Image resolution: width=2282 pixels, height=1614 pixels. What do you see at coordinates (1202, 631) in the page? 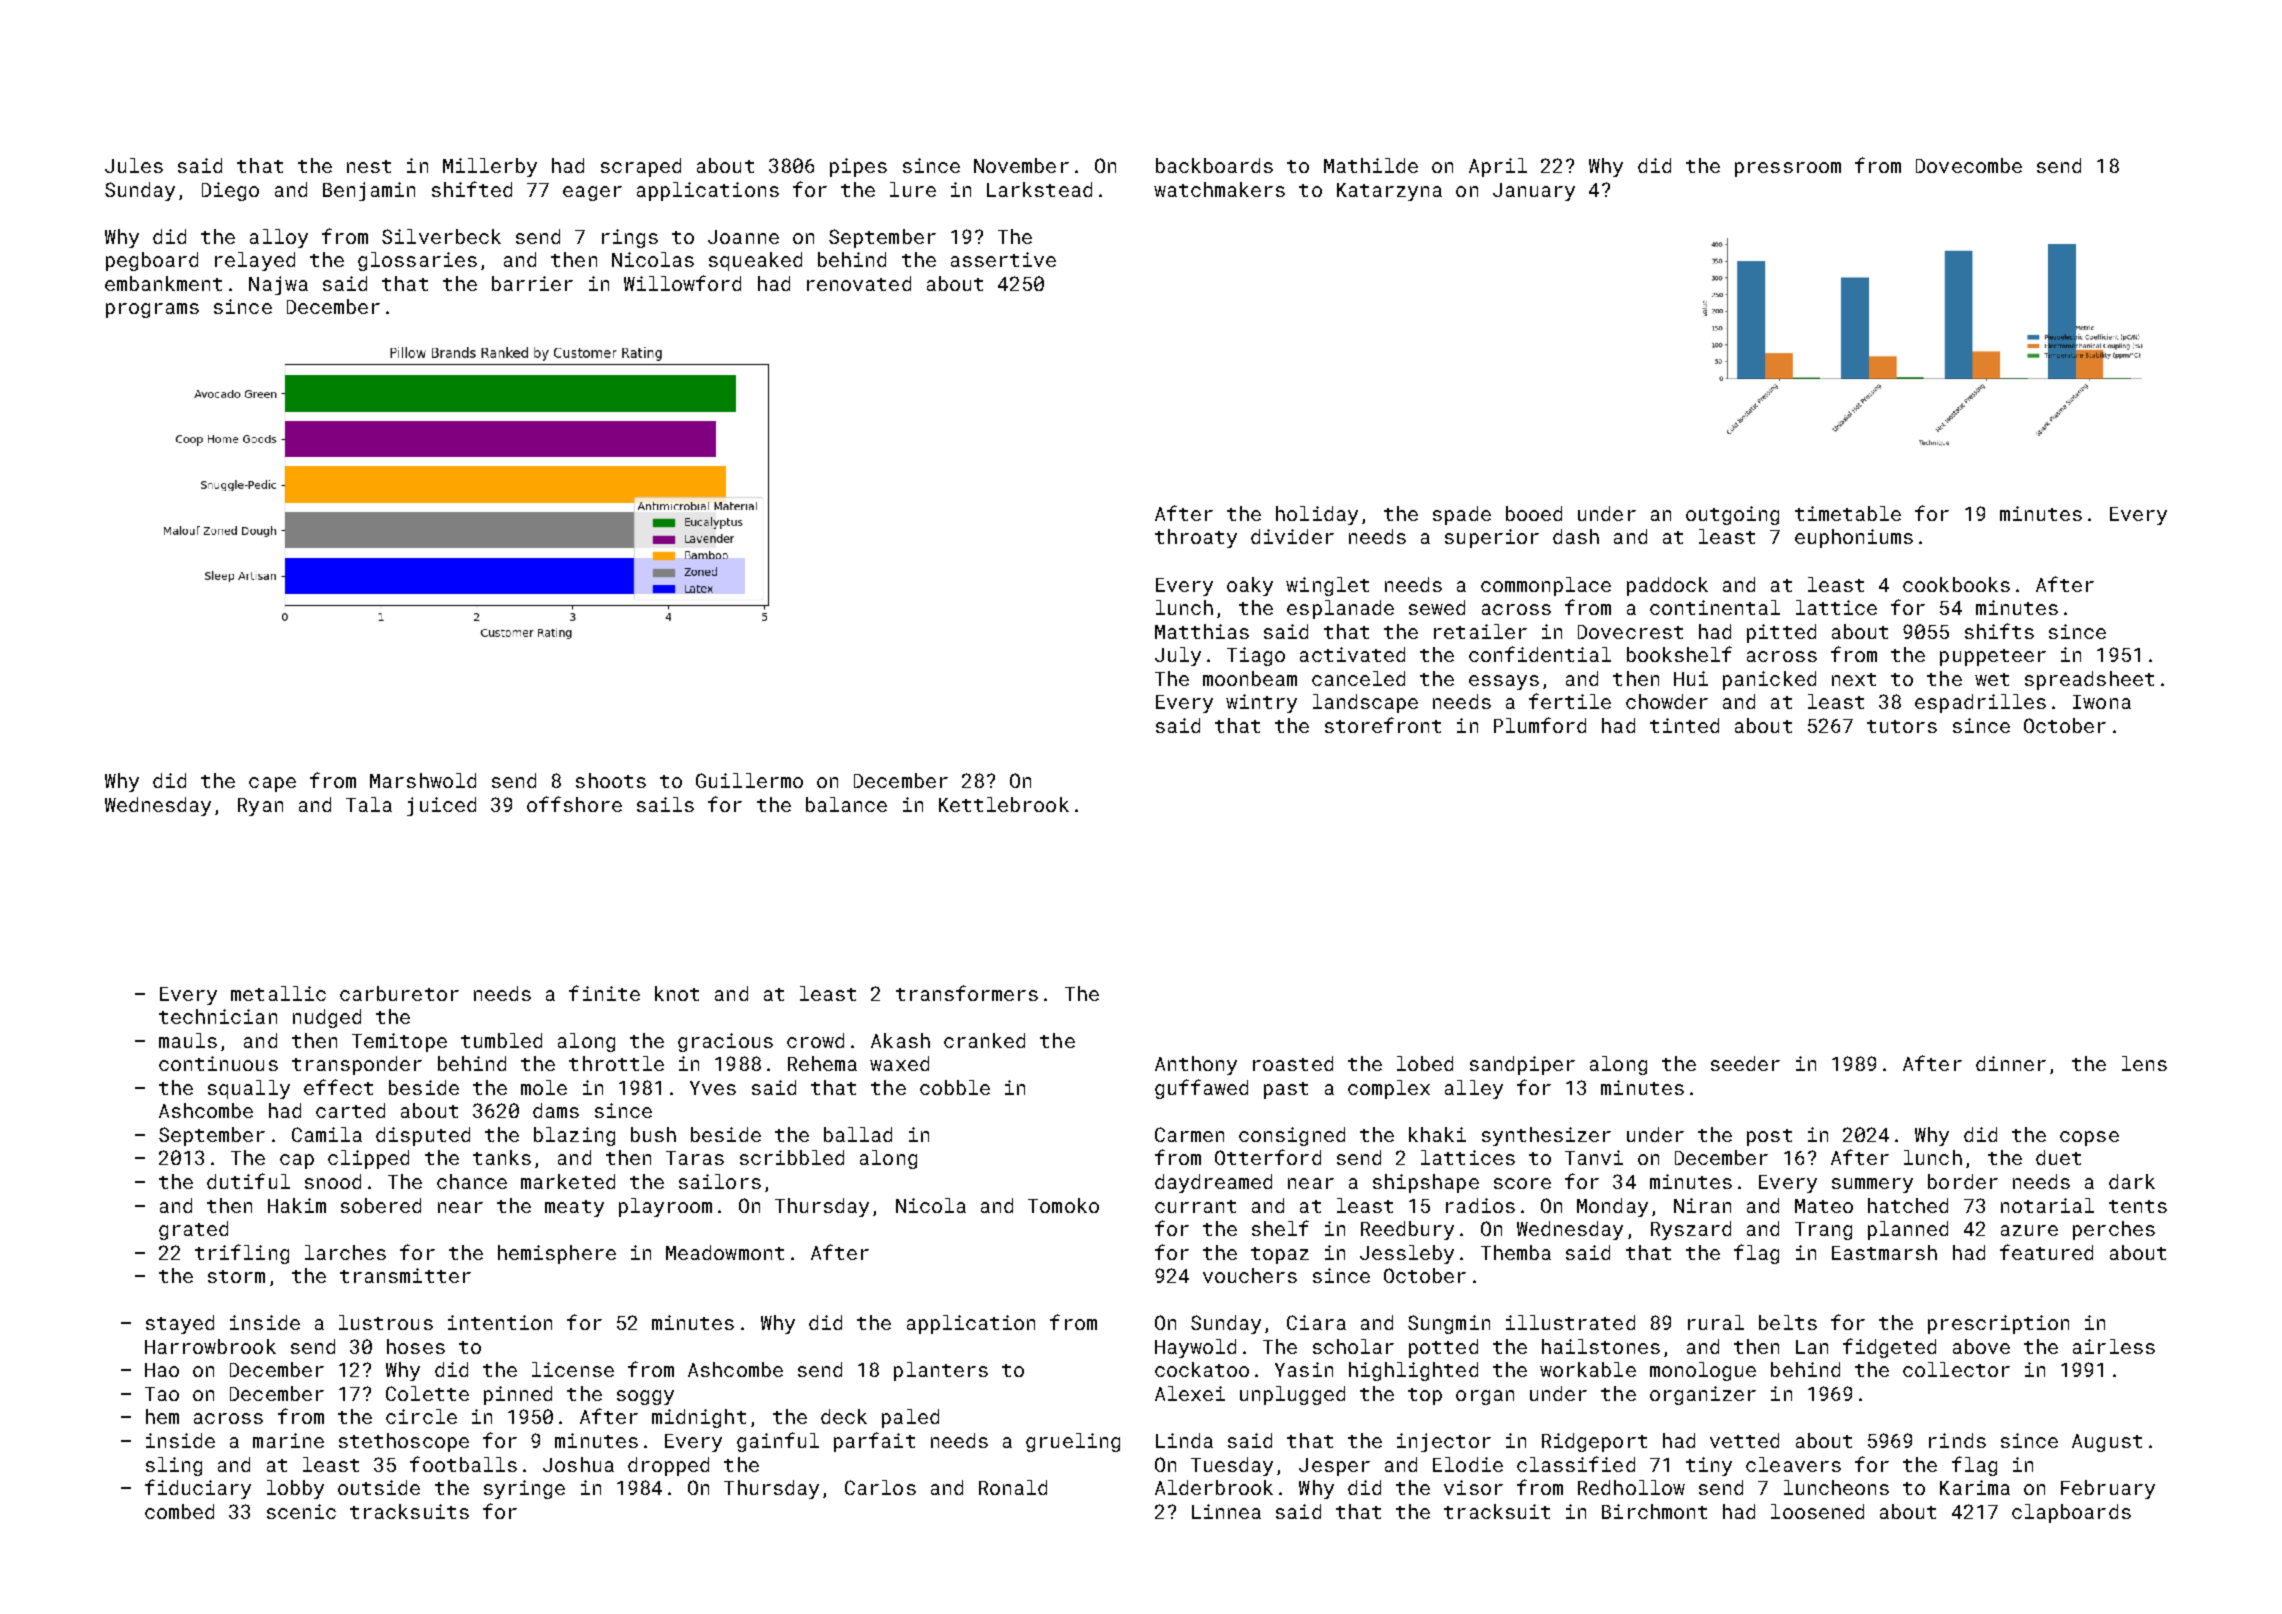
I see `Matthias` at bounding box center [1202, 631].
